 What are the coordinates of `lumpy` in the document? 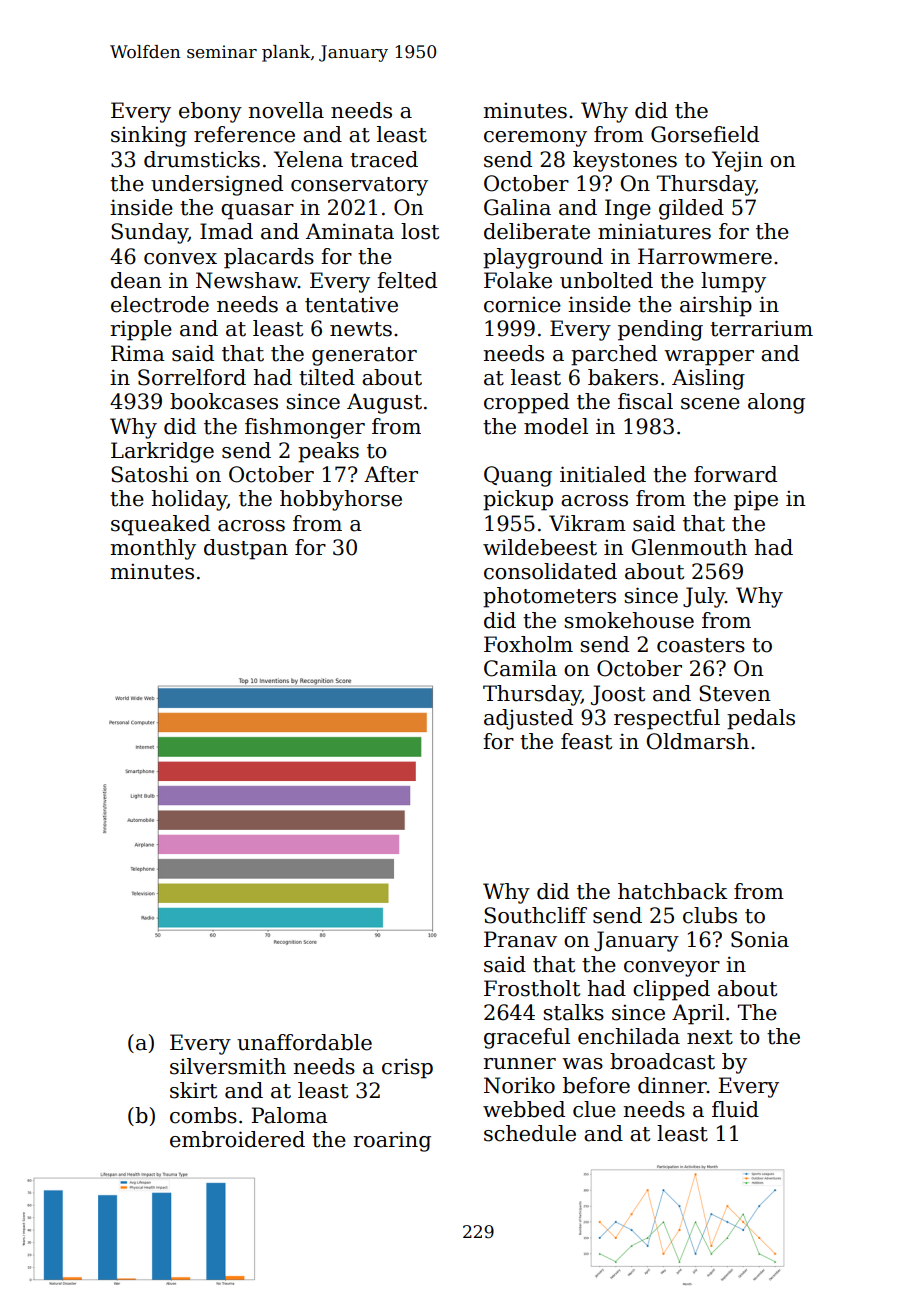 It's located at (733, 282).
